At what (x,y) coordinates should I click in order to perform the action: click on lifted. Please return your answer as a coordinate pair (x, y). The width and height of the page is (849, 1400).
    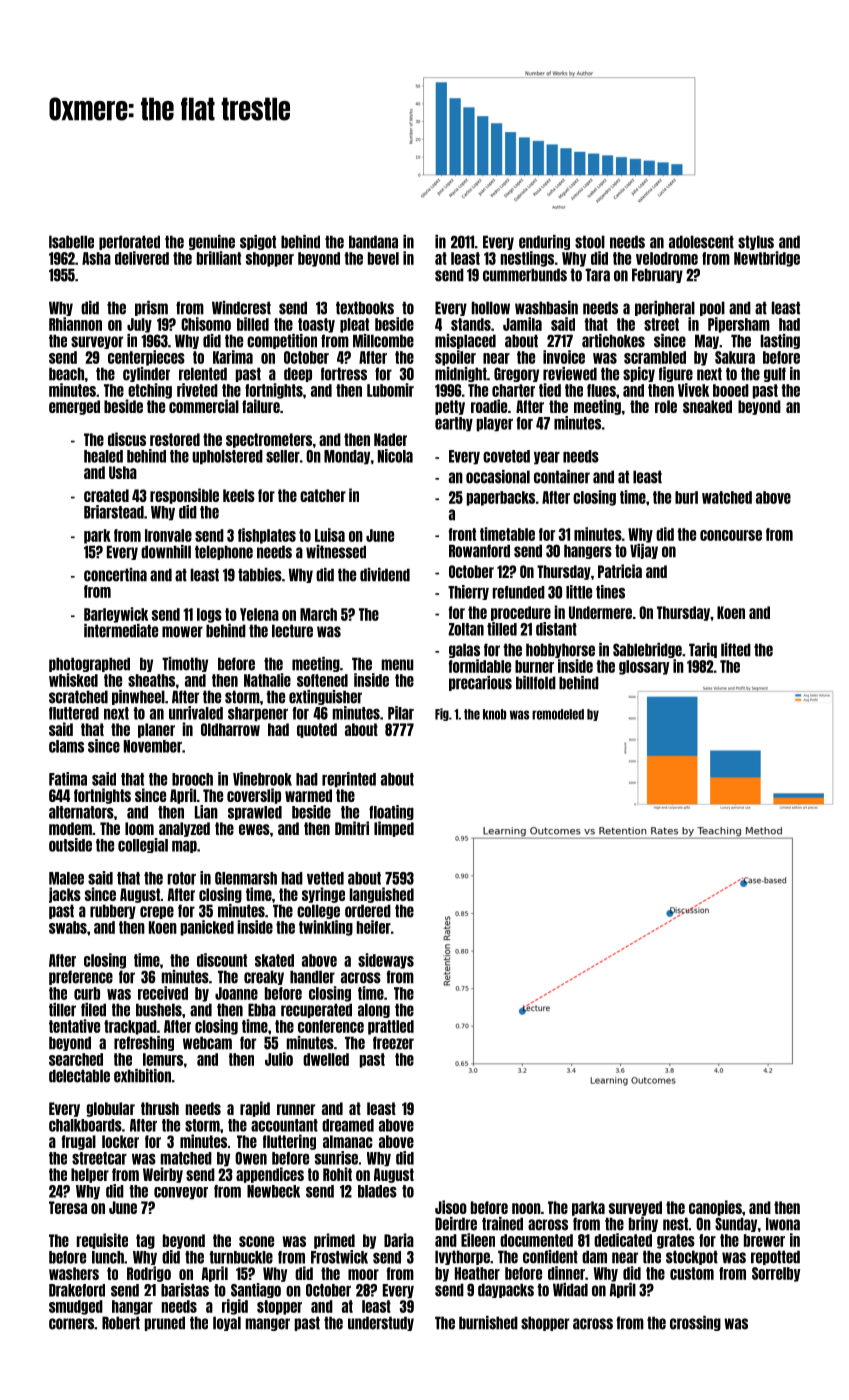
    Looking at the image, I should click on (736, 650).
